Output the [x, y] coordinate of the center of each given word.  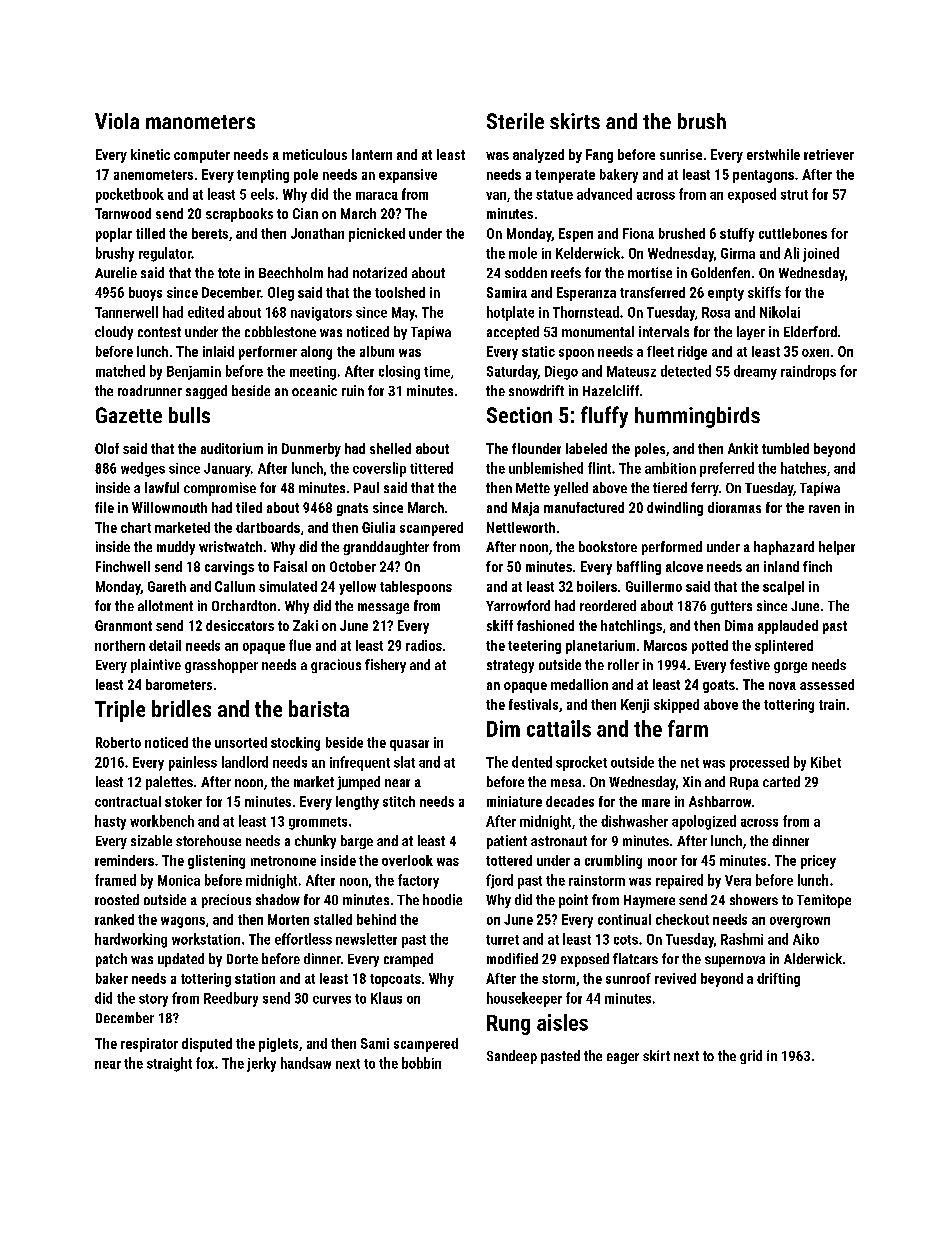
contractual [128, 801]
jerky [261, 1064]
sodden [526, 272]
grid [751, 1057]
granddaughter [386, 548]
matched [120, 371]
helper [837, 548]
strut [794, 195]
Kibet [826, 762]
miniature [514, 801]
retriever [829, 154]
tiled [249, 507]
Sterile [515, 121]
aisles [562, 1022]
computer [202, 156]
